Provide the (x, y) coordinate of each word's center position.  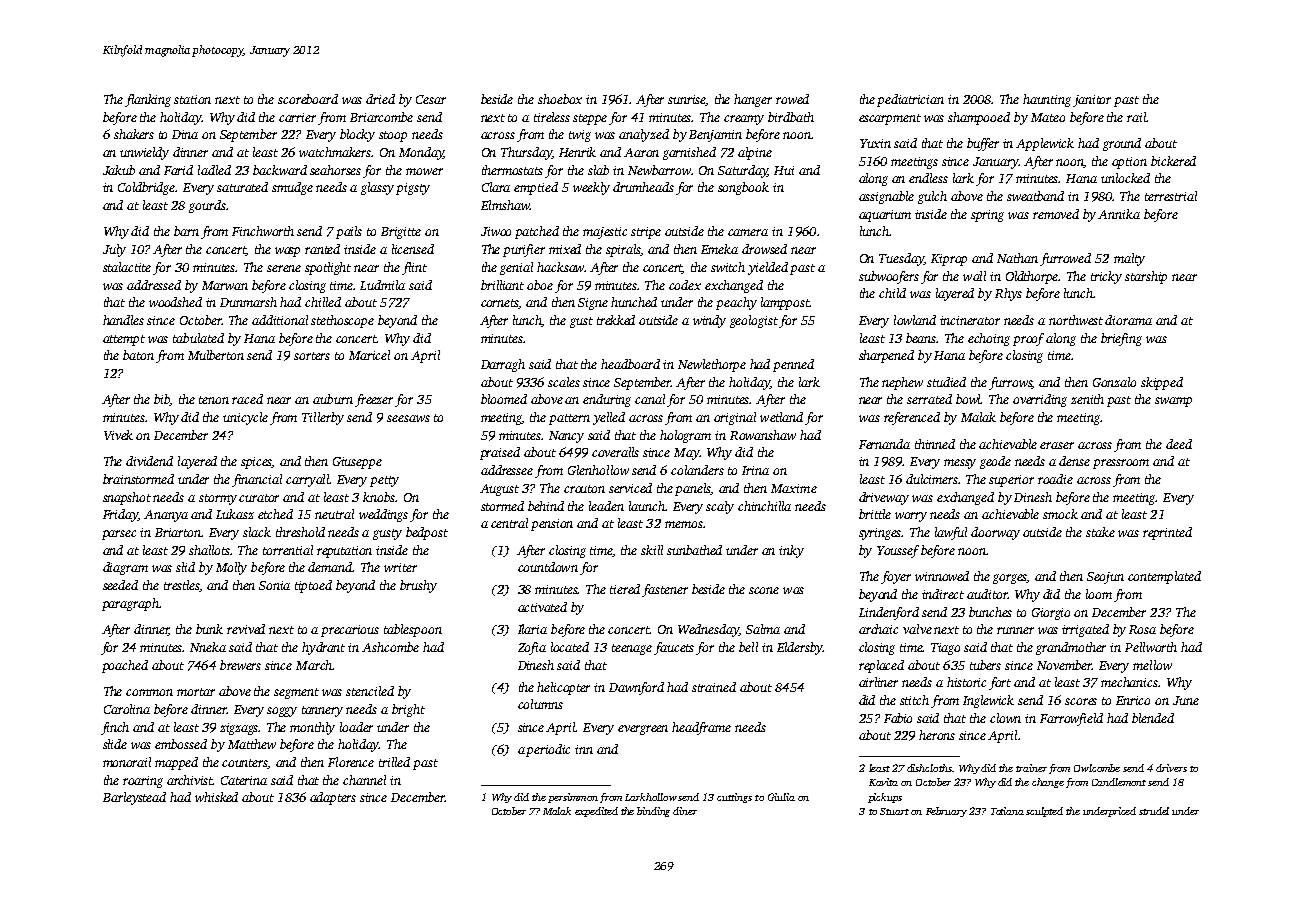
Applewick (1045, 144)
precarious (350, 631)
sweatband (1035, 196)
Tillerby (323, 418)
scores (1081, 701)
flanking (148, 100)
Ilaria (532, 629)
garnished (689, 153)
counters (245, 764)
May (686, 454)
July (114, 250)
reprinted (1167, 533)
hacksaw (561, 267)
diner (685, 811)
